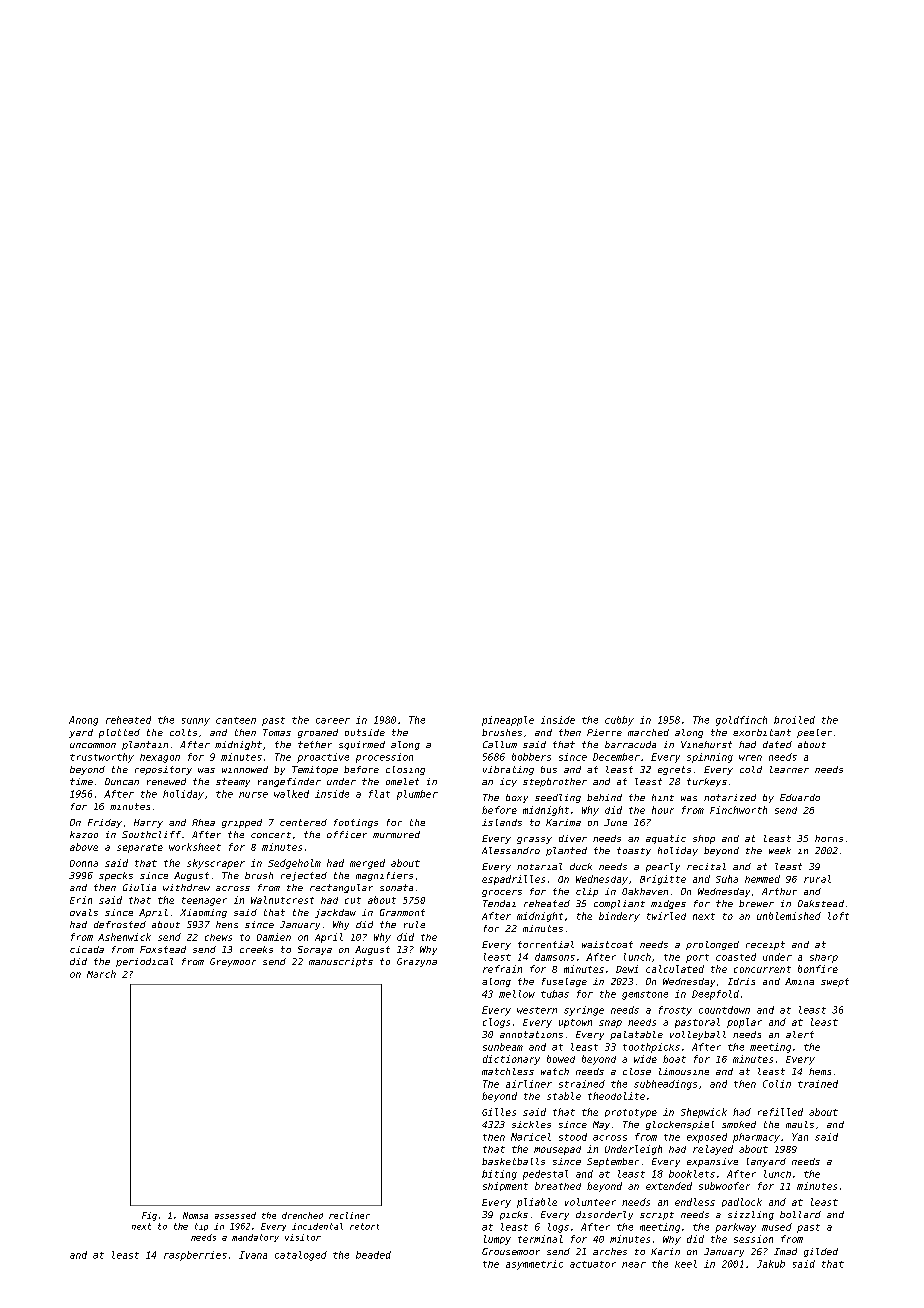 This image has width=924, height=1308. I want to click on broiled, so click(794, 720).
